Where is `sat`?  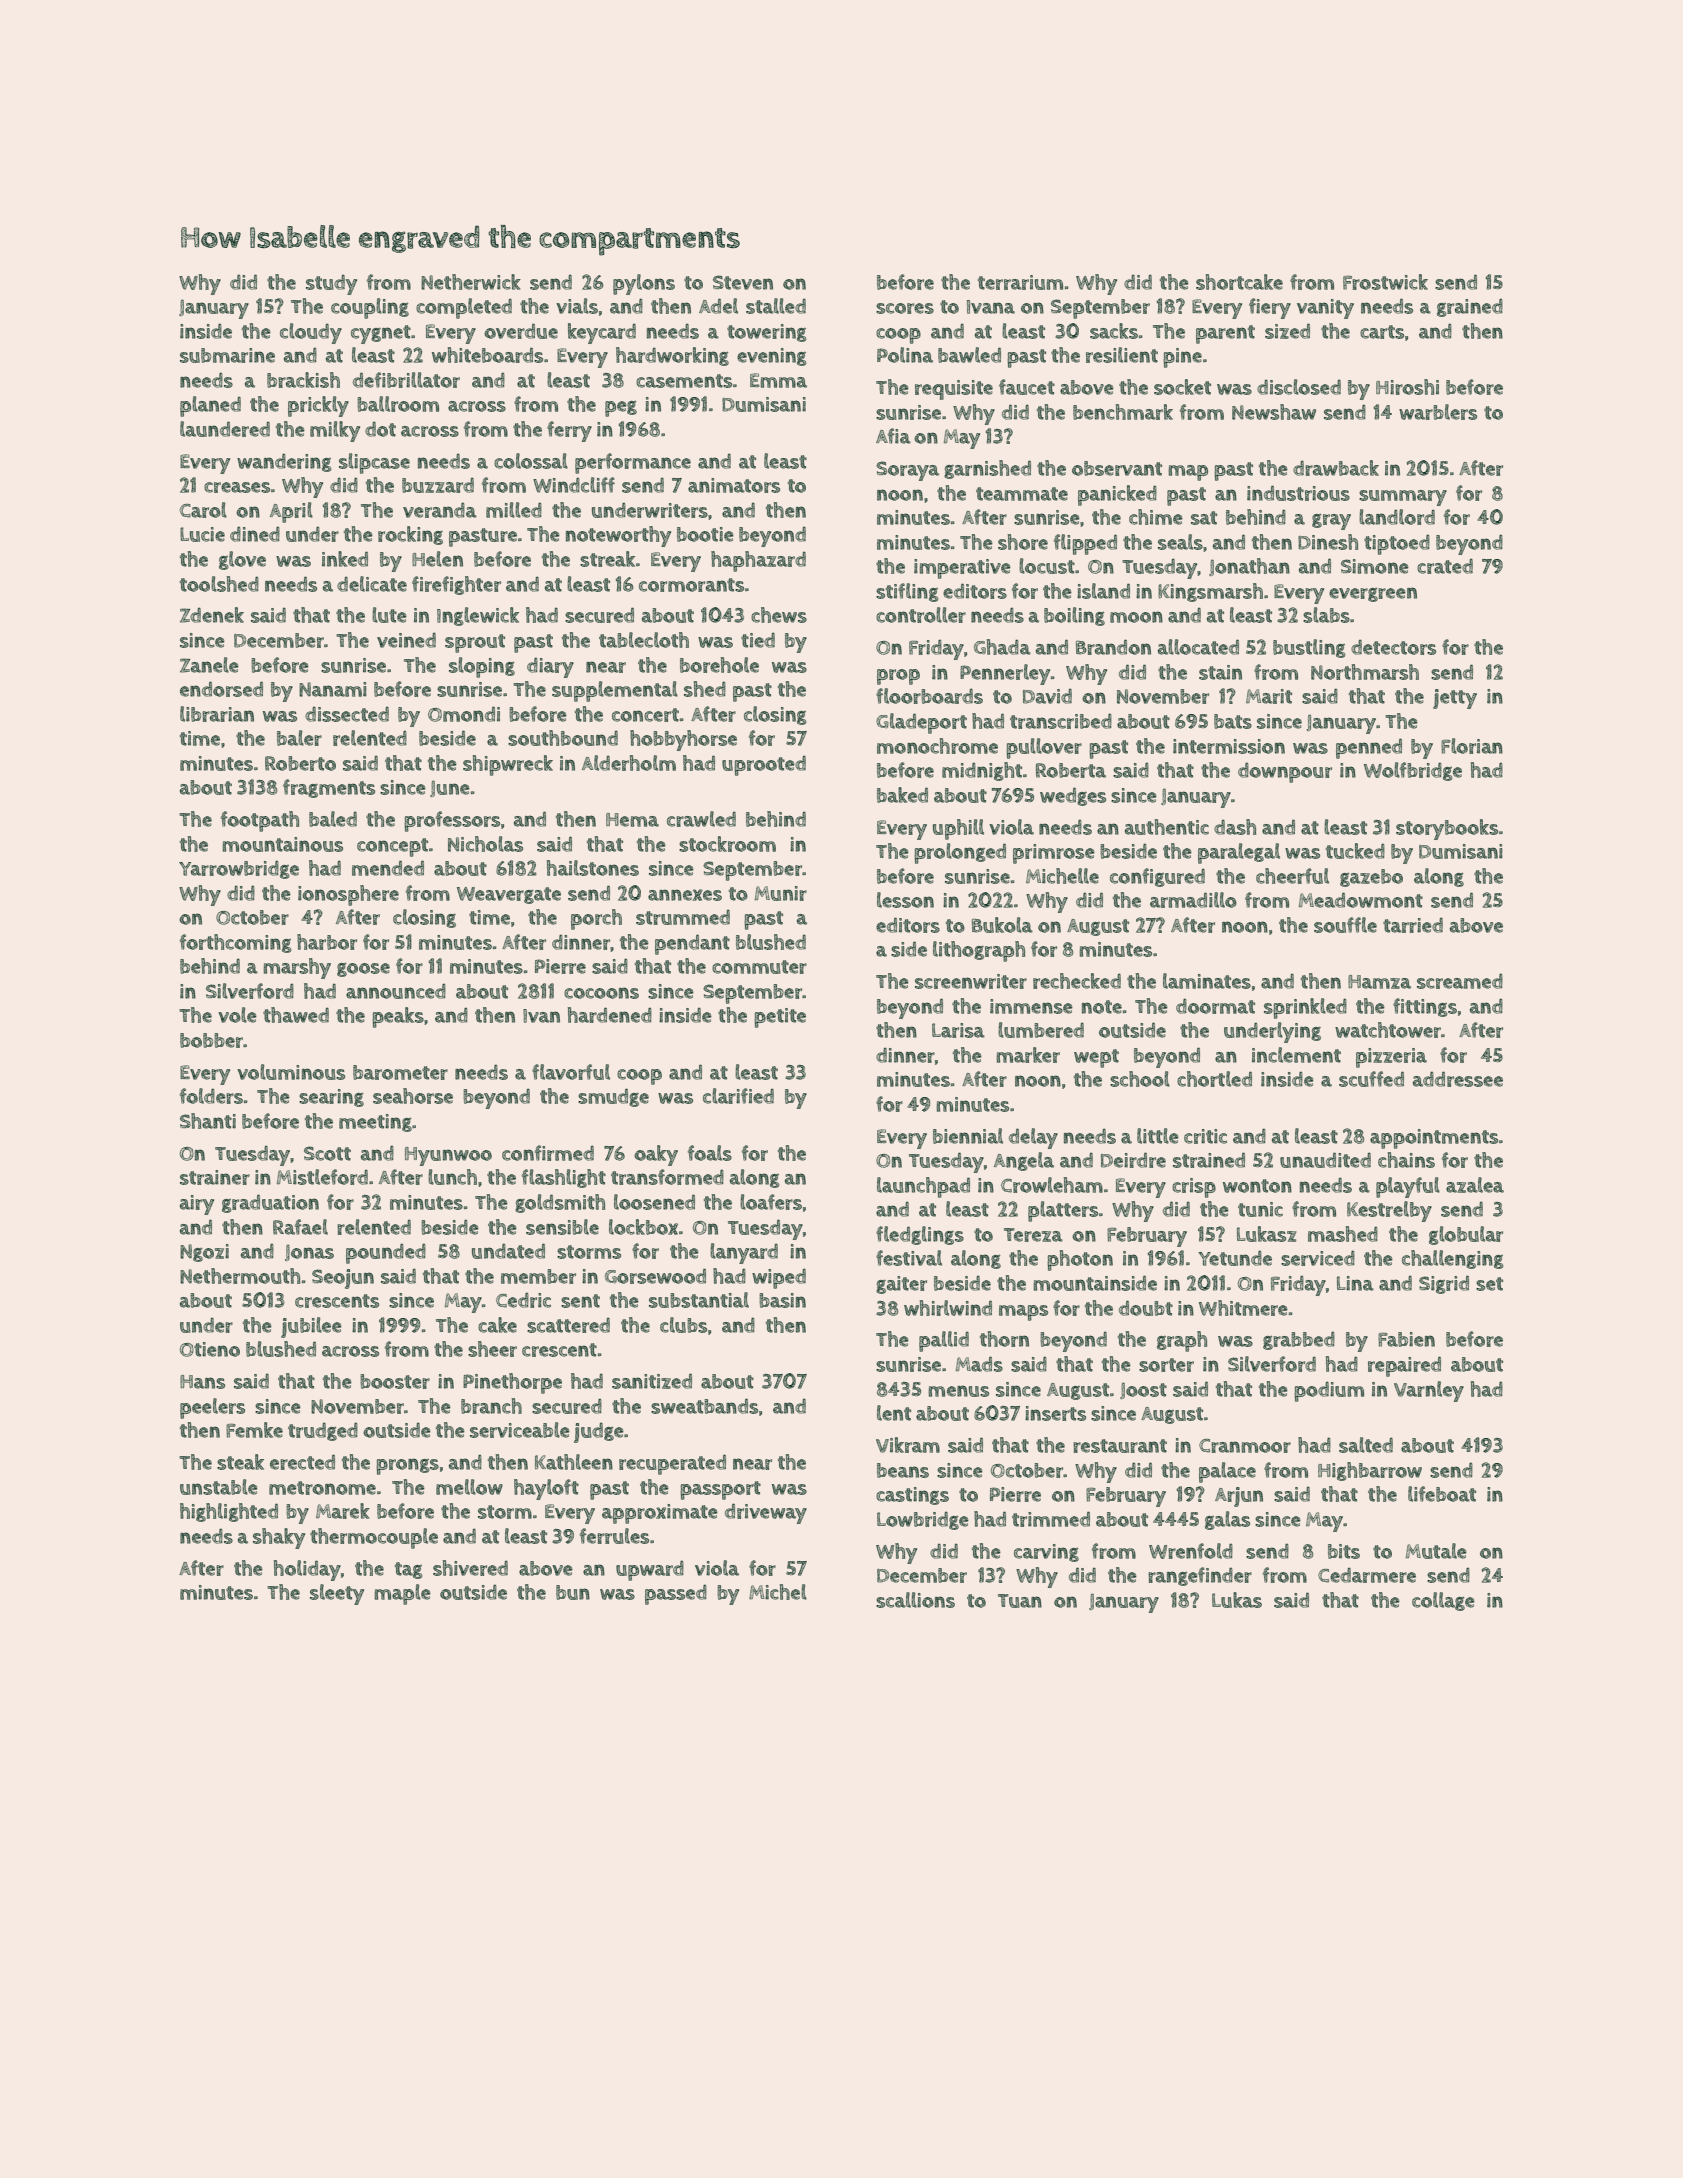
sat is located at coordinates (1204, 518).
